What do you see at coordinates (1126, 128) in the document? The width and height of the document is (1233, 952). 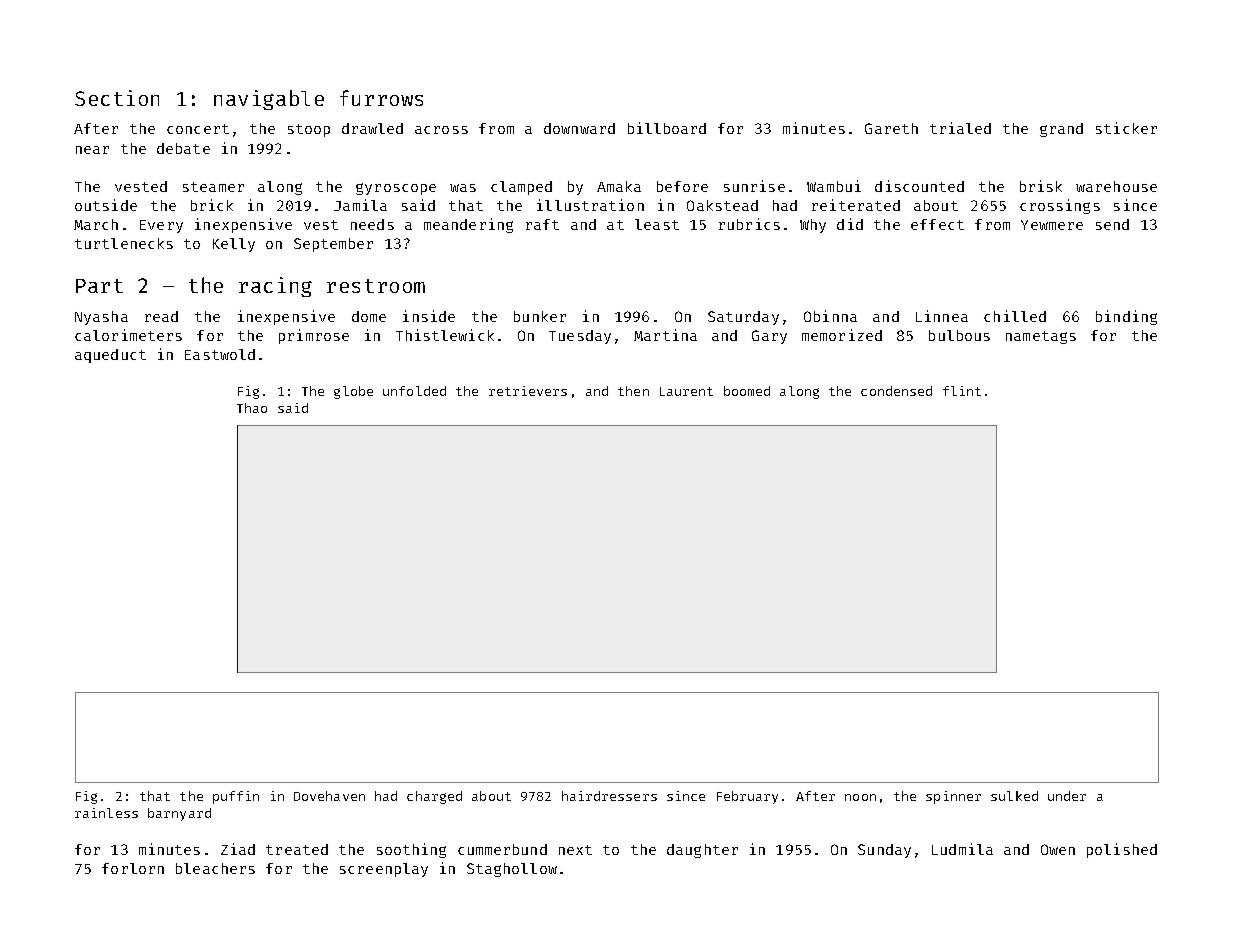 I see `sticker` at bounding box center [1126, 128].
